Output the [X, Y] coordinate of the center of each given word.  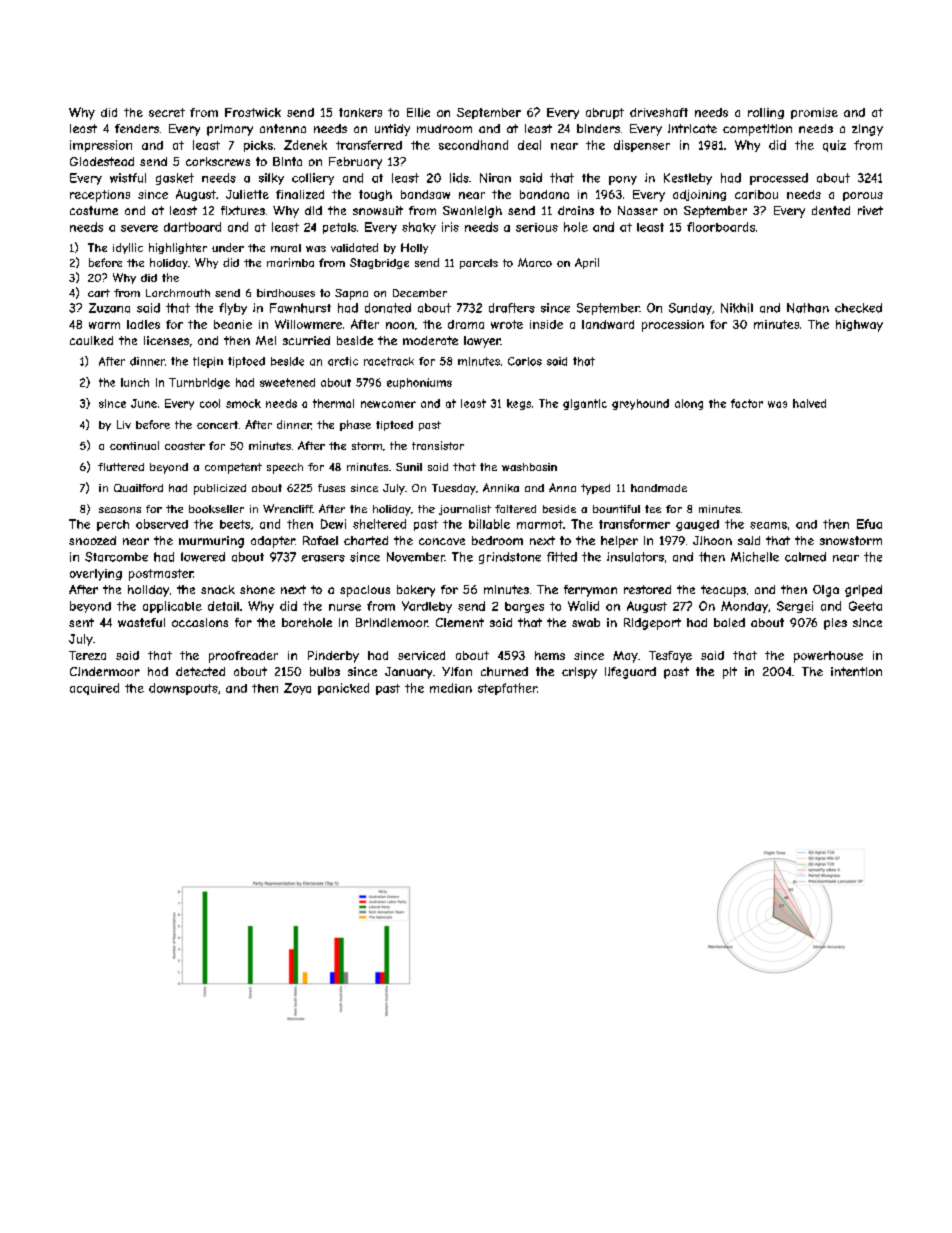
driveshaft [659, 112]
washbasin [529, 467]
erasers [323, 558]
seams [768, 525]
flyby [233, 309]
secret [167, 112]
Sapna [351, 294]
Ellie [418, 112]
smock [243, 403]
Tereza [87, 655]
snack [218, 589]
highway [859, 326]
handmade [659, 488]
